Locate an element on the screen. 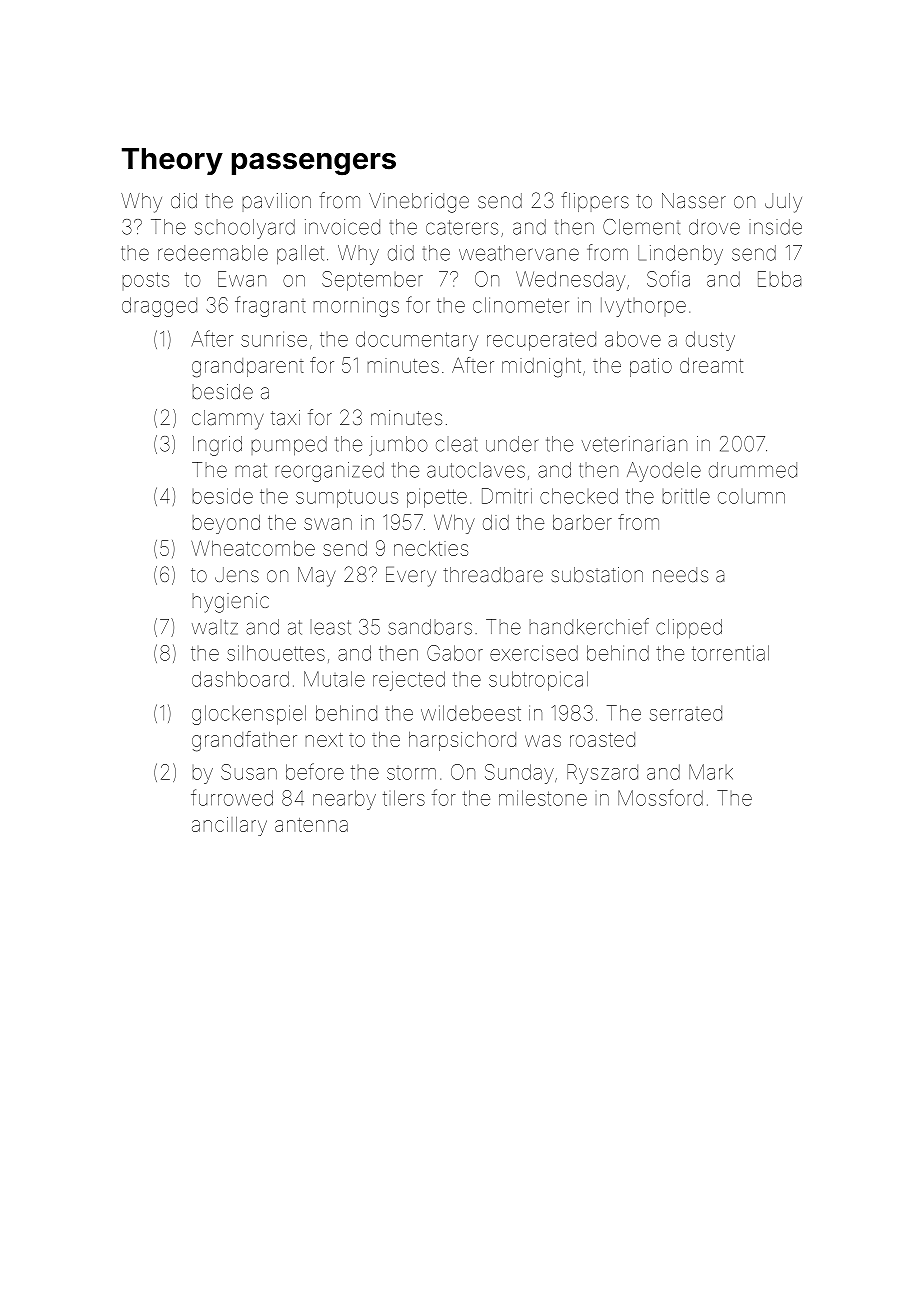 The image size is (924, 1311). silhouettes is located at coordinates (276, 653).
